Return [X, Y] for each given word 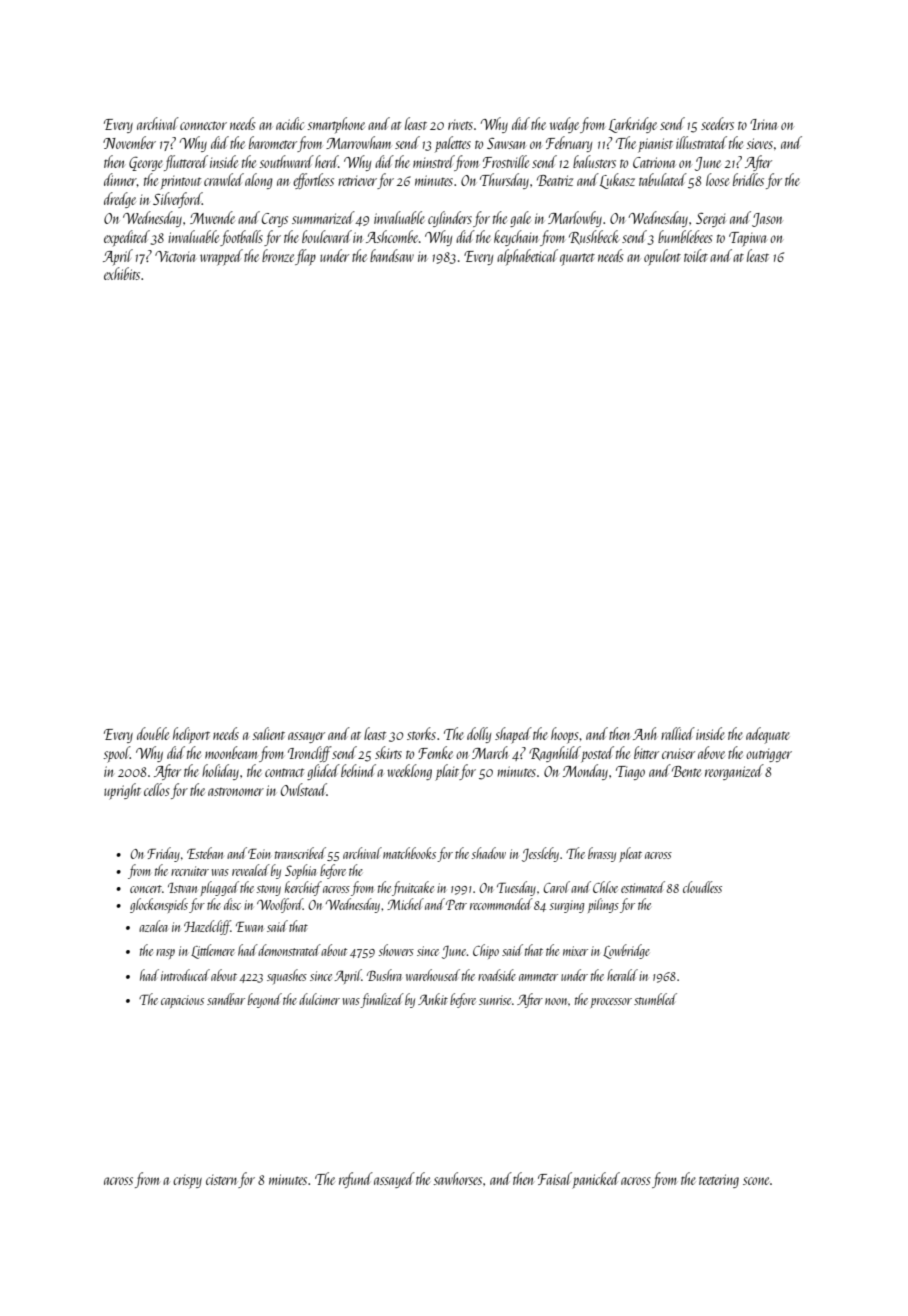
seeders [717, 123]
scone [756, 1181]
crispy [187, 1182]
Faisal [555, 1178]
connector [203, 125]
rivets [460, 125]
